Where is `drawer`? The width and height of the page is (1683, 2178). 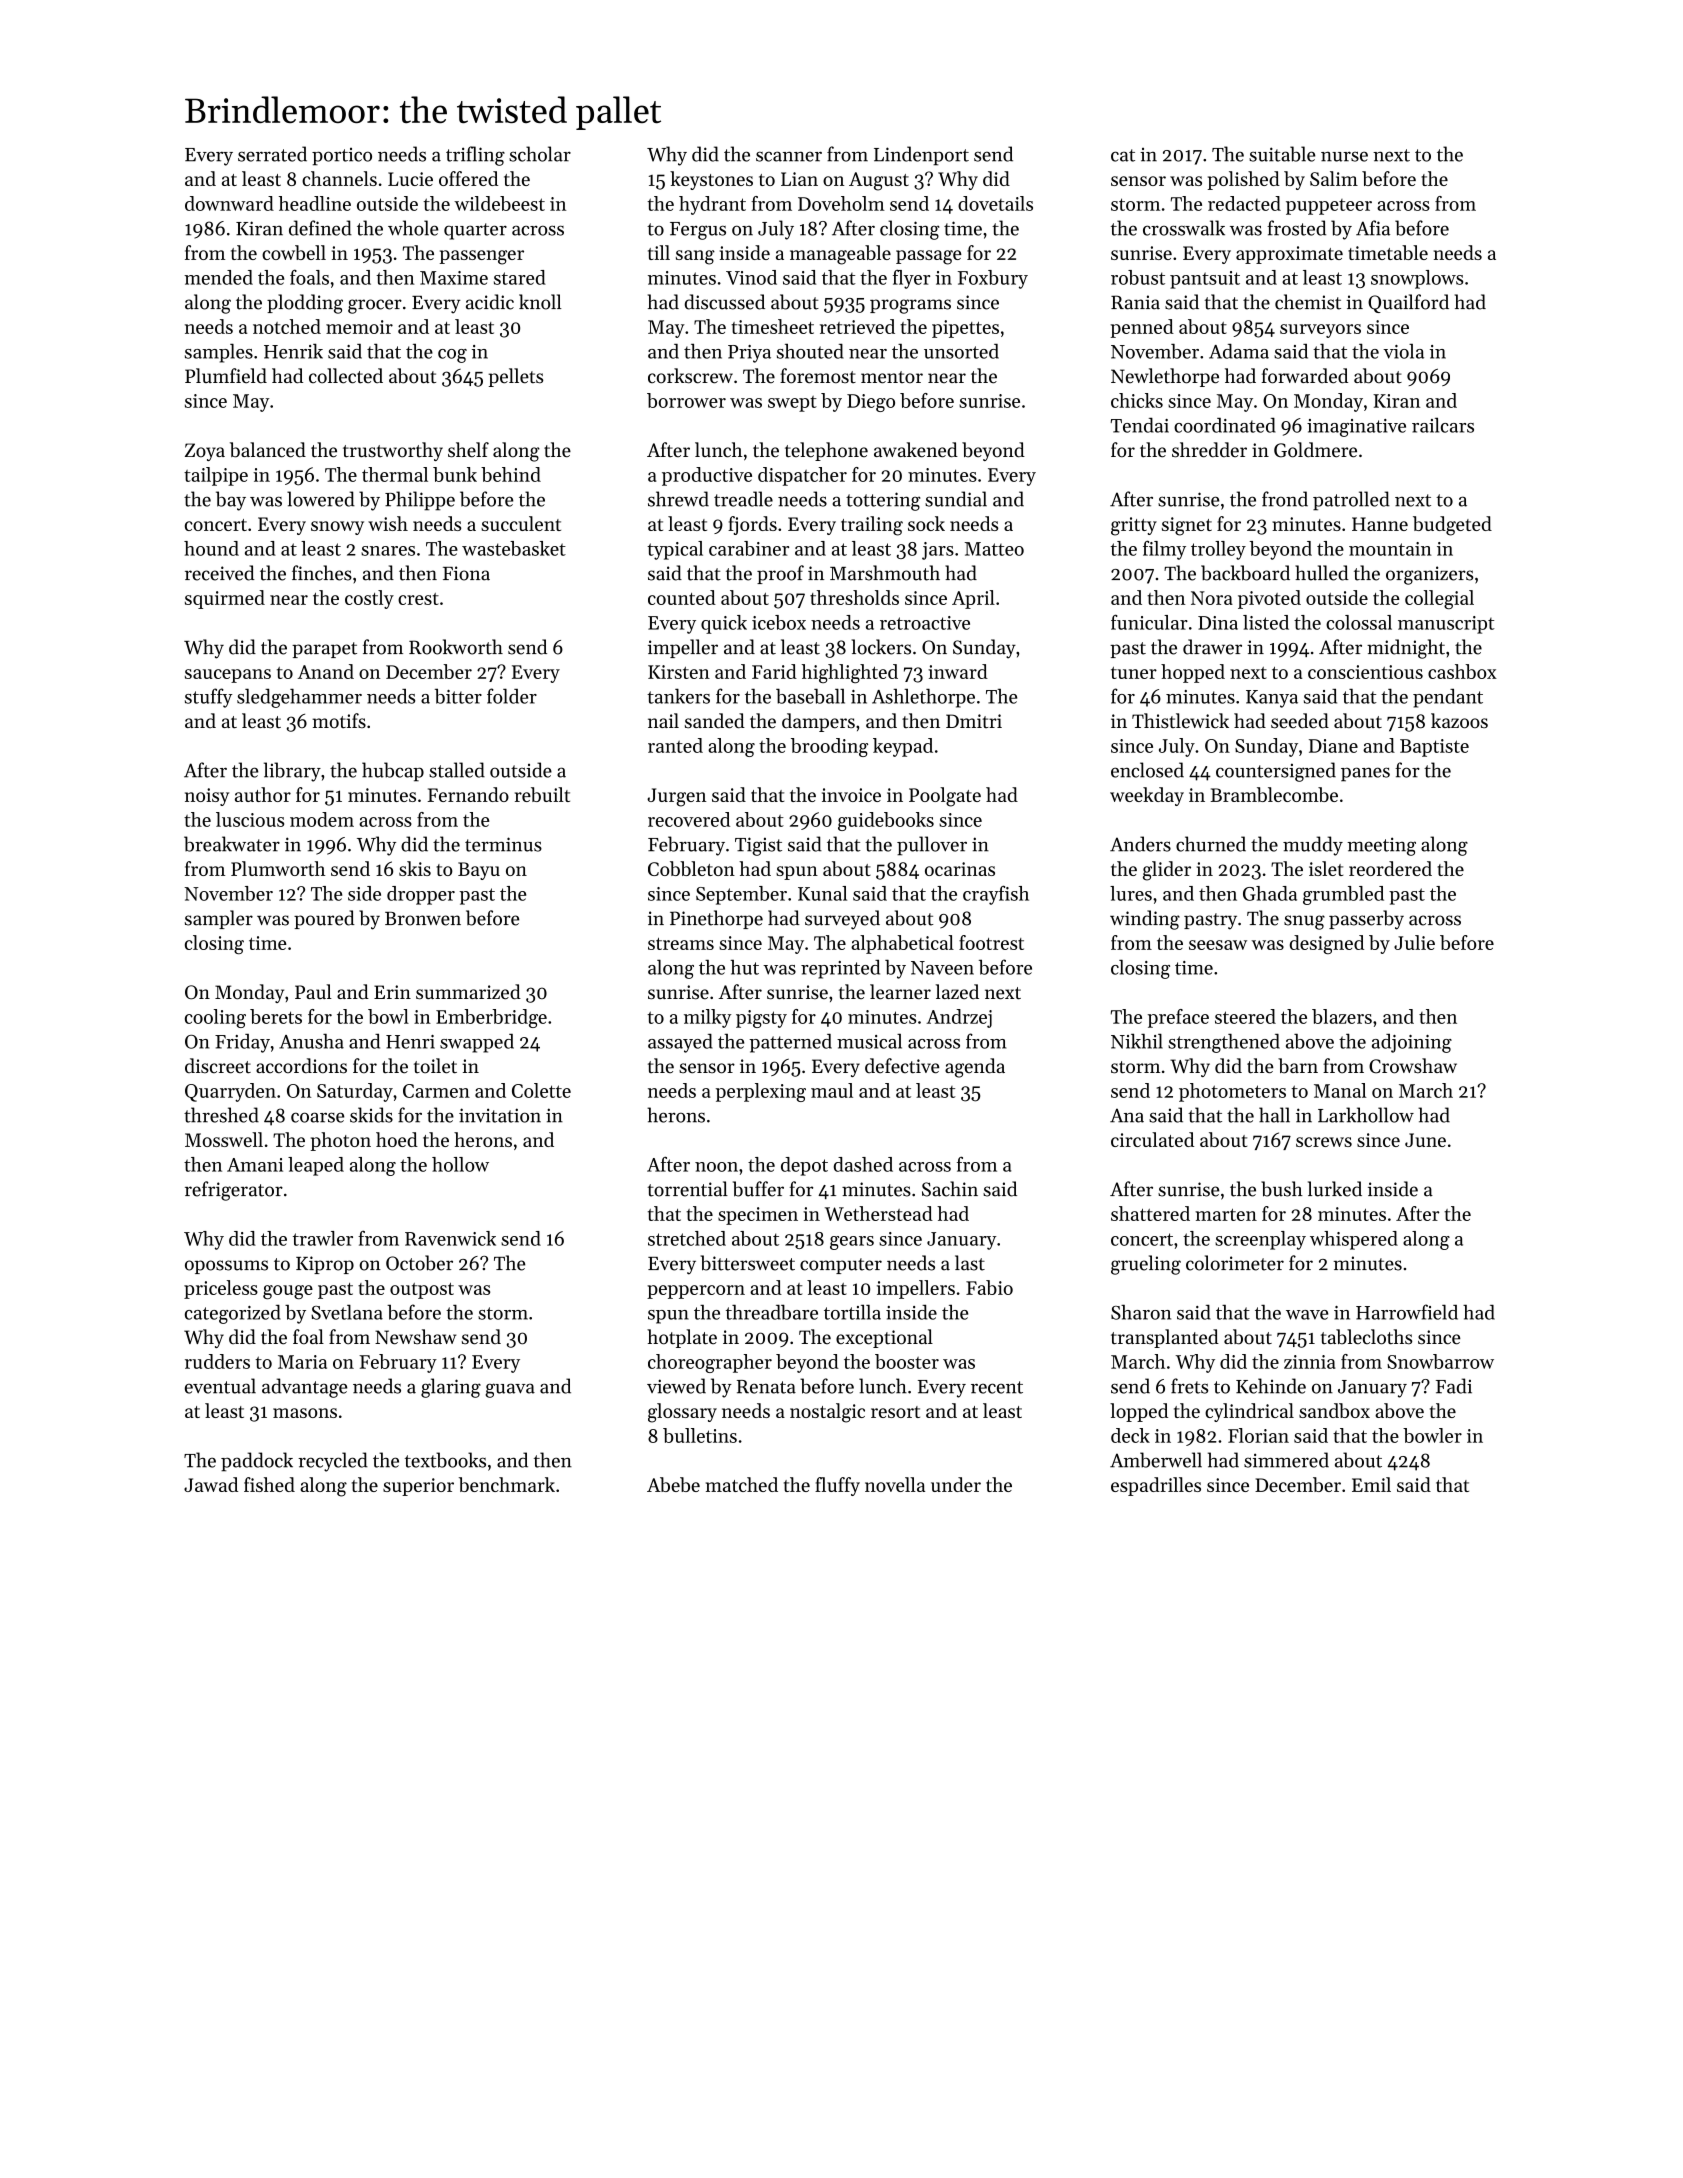
drawer is located at coordinates (1212, 647).
